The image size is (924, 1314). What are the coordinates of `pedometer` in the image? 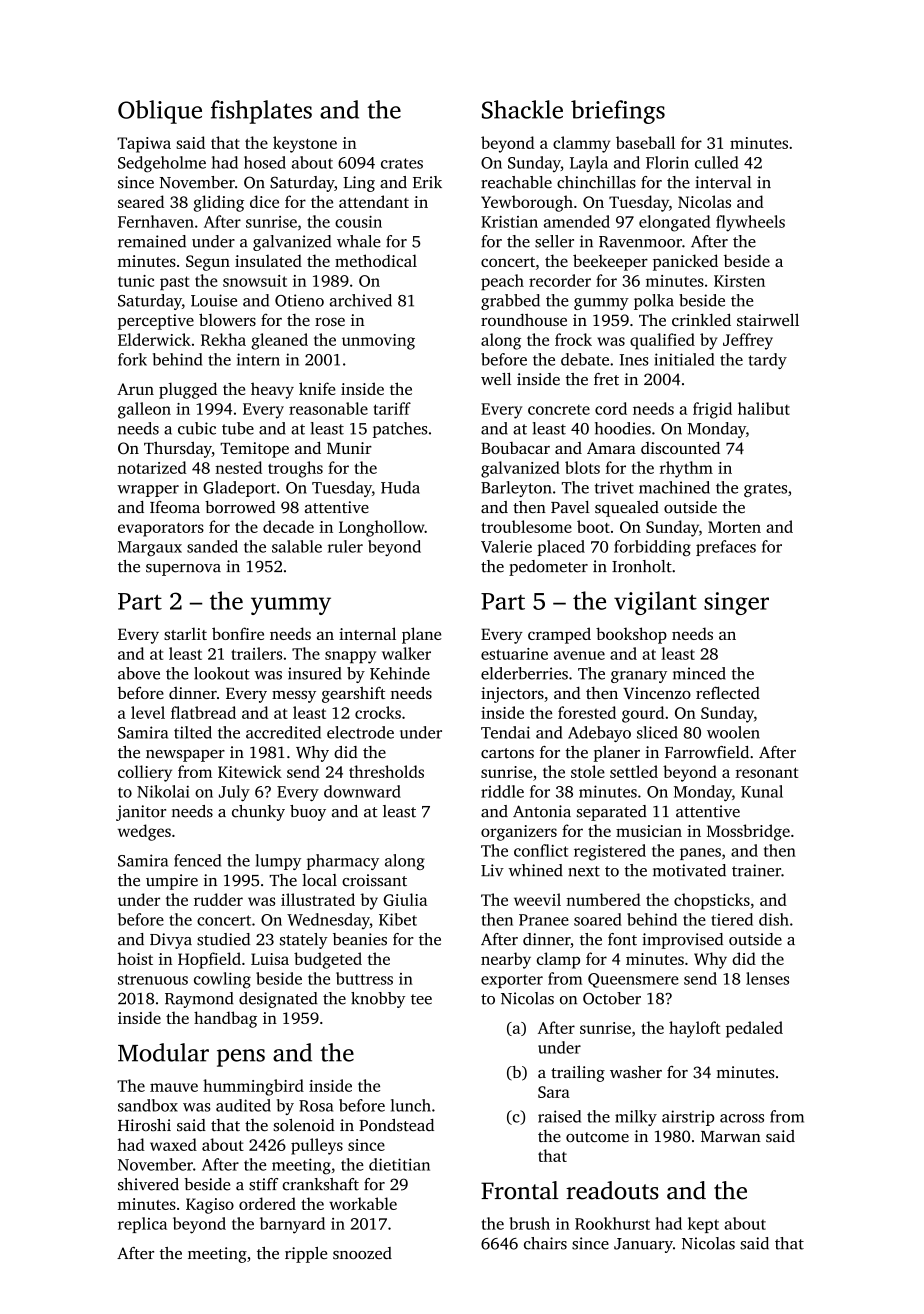 It's located at (548, 568).
